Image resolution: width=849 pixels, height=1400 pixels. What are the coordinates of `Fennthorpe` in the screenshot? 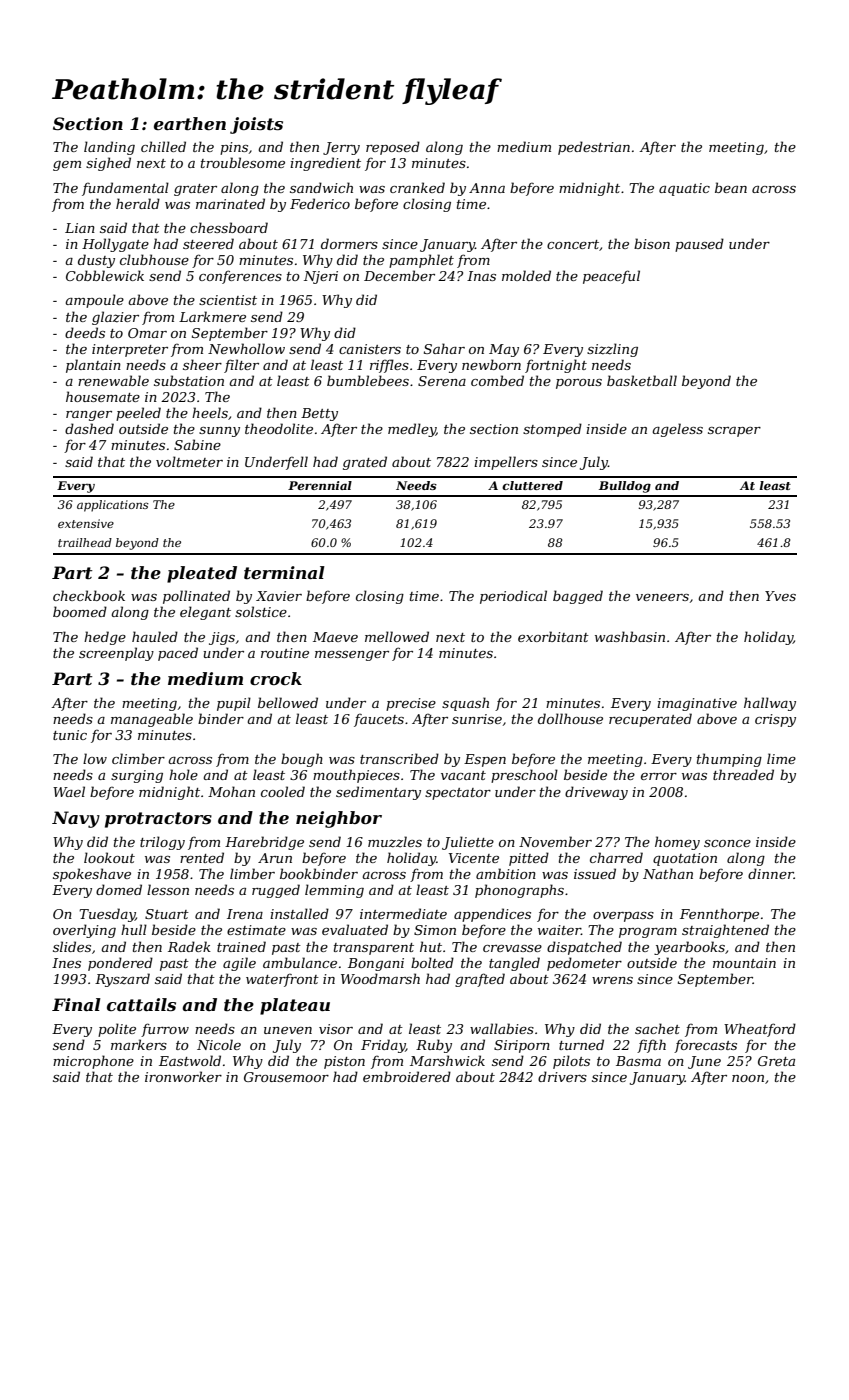 It's located at (719, 915).
